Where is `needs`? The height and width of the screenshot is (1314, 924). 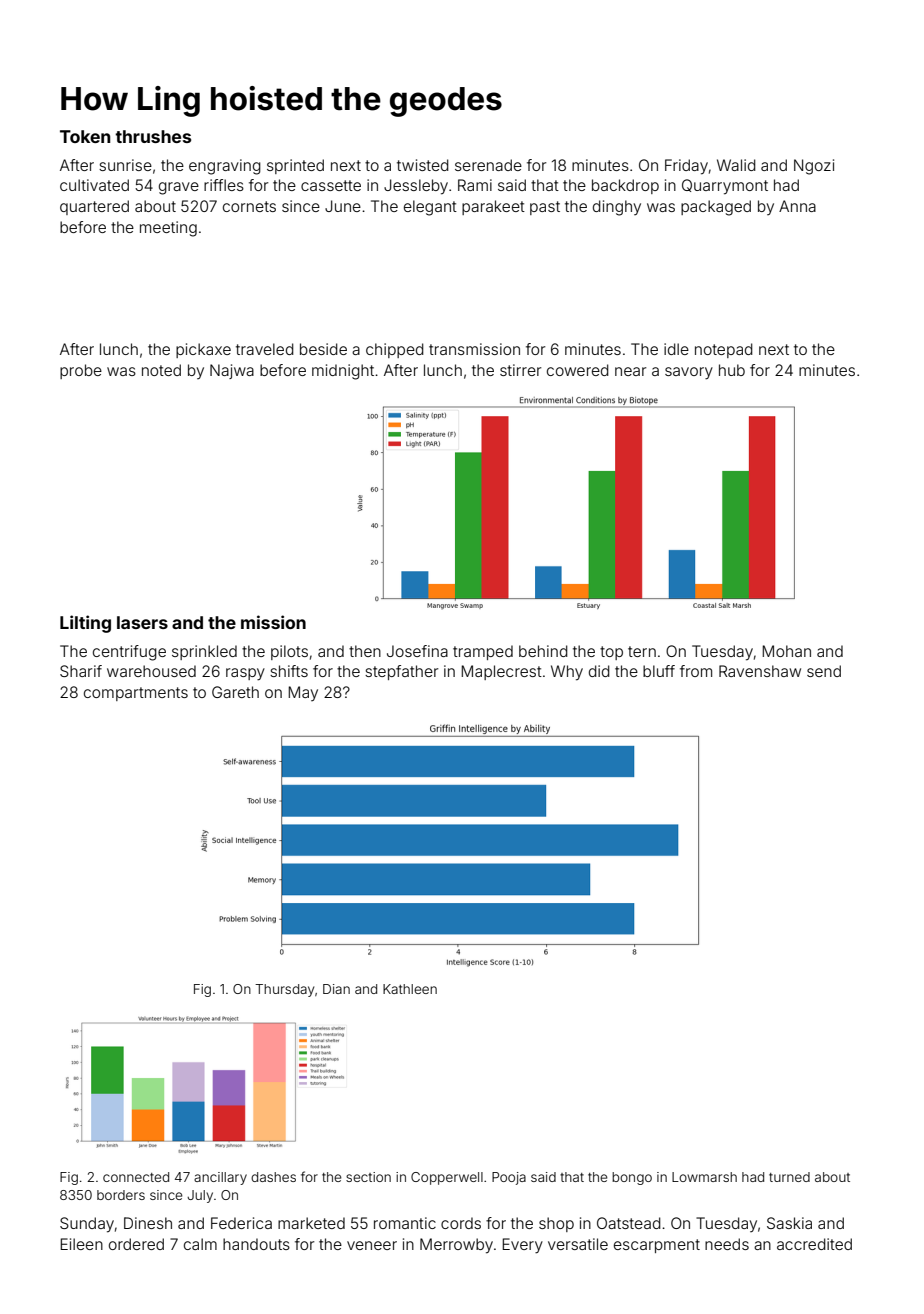
needs is located at coordinates (727, 1244).
